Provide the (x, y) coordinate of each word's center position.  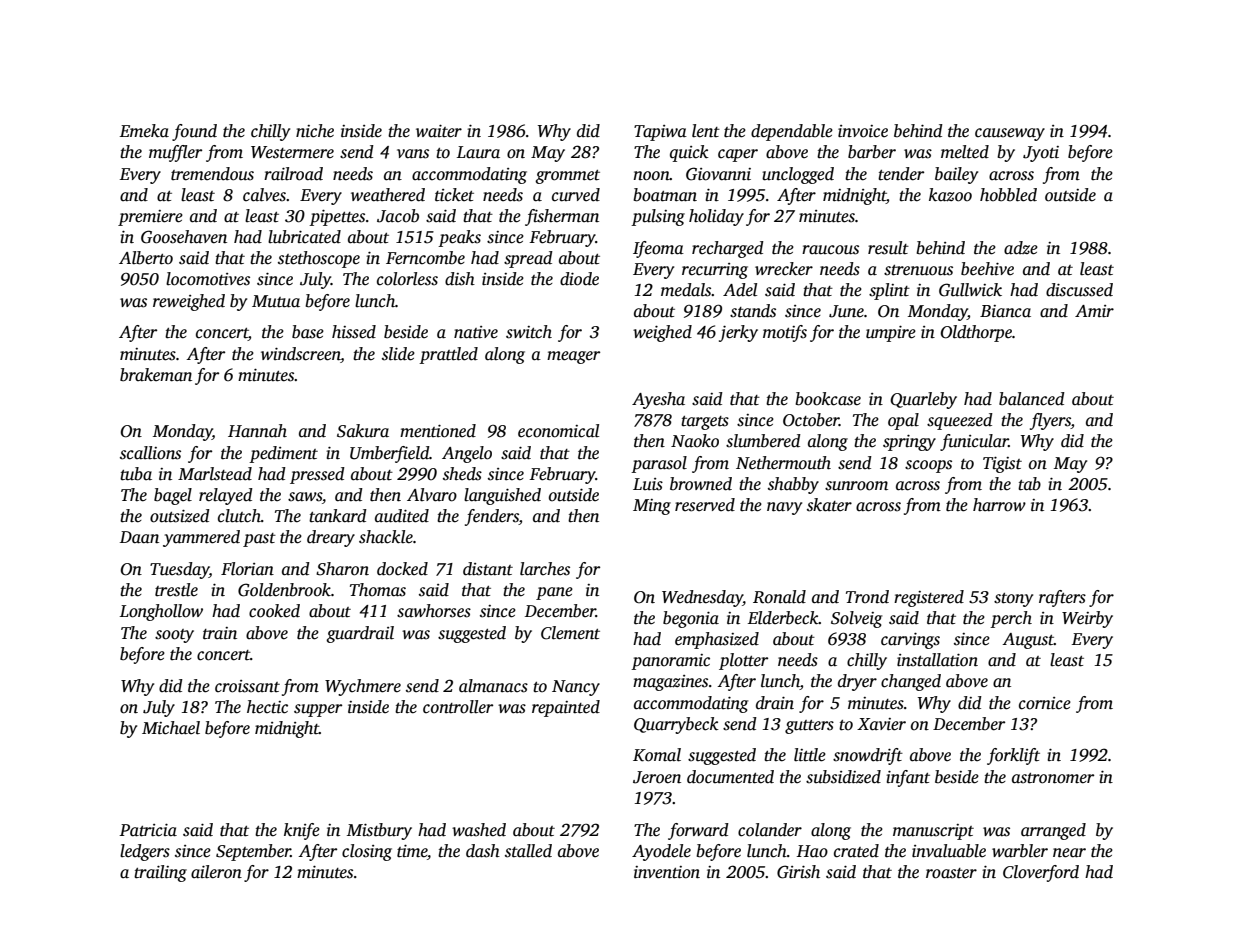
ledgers (145, 852)
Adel (740, 290)
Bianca (1005, 311)
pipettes (337, 217)
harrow (999, 505)
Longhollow (161, 612)
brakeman (156, 375)
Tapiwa (660, 133)
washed (479, 830)
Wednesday (702, 598)
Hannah (257, 431)
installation (937, 660)
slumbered (763, 441)
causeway (1010, 134)
